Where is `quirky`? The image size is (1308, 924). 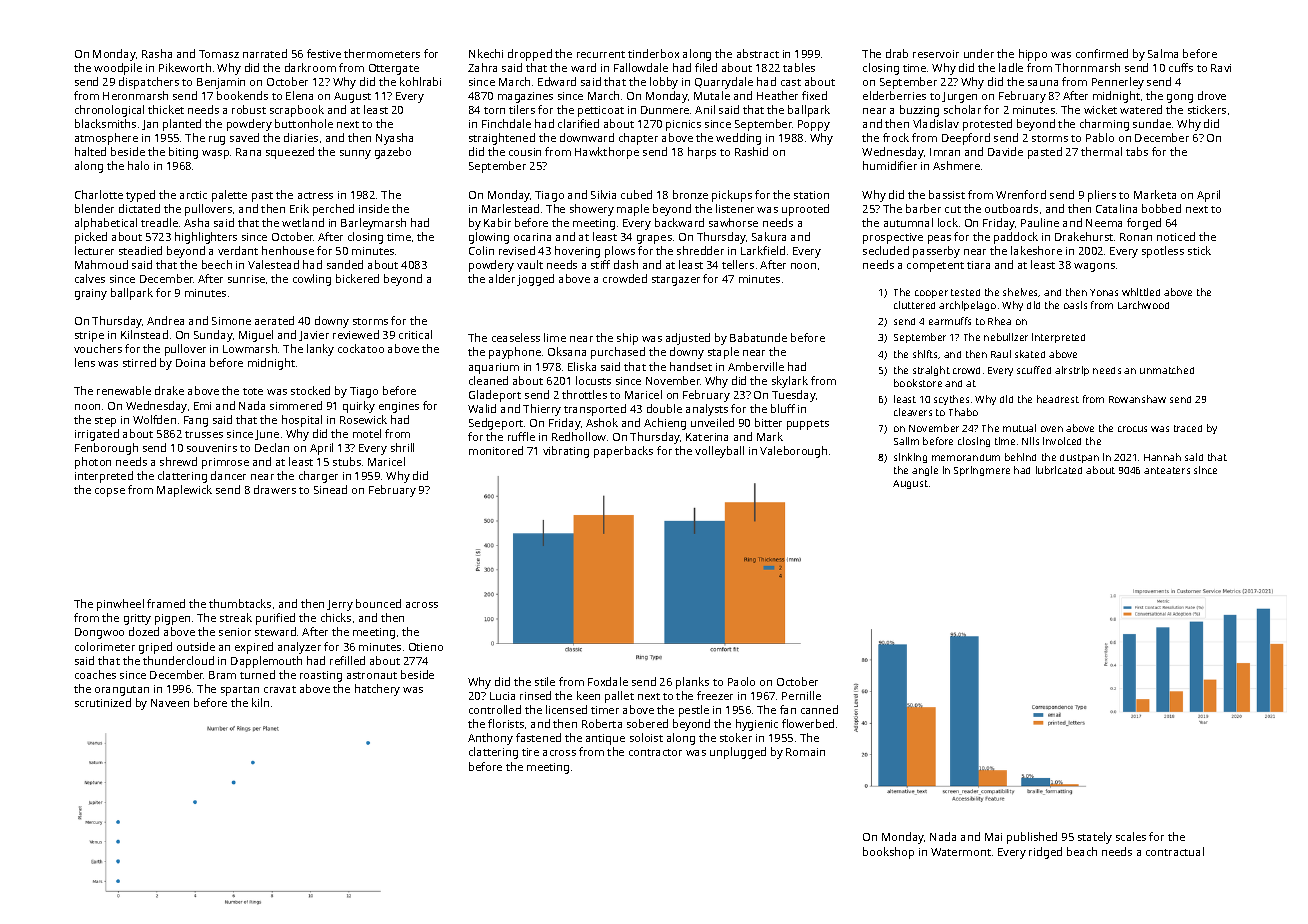
quirky is located at coordinates (359, 407).
